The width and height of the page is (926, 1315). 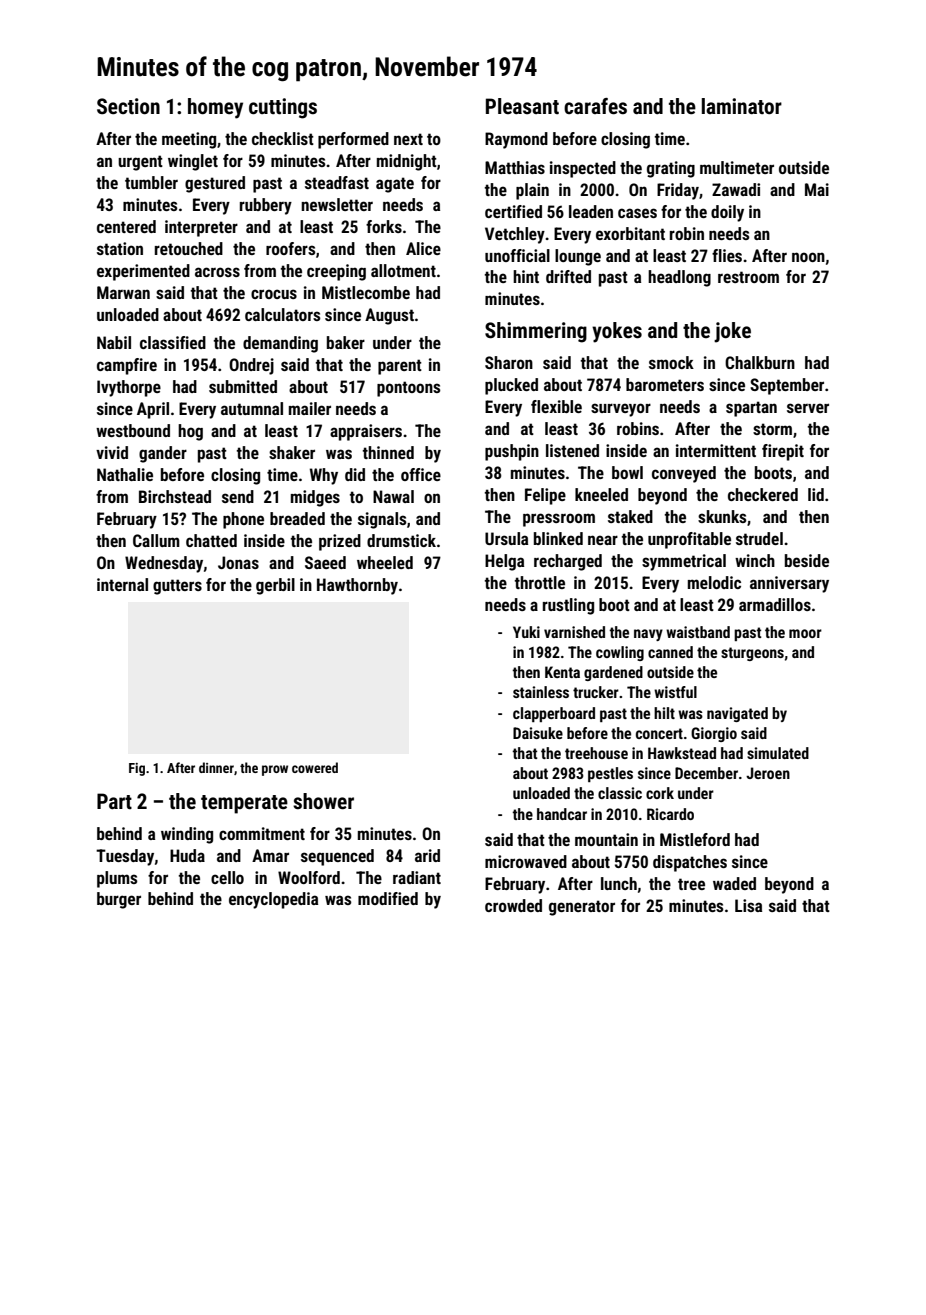 What do you see at coordinates (630, 233) in the page?
I see `exorbitant` at bounding box center [630, 233].
